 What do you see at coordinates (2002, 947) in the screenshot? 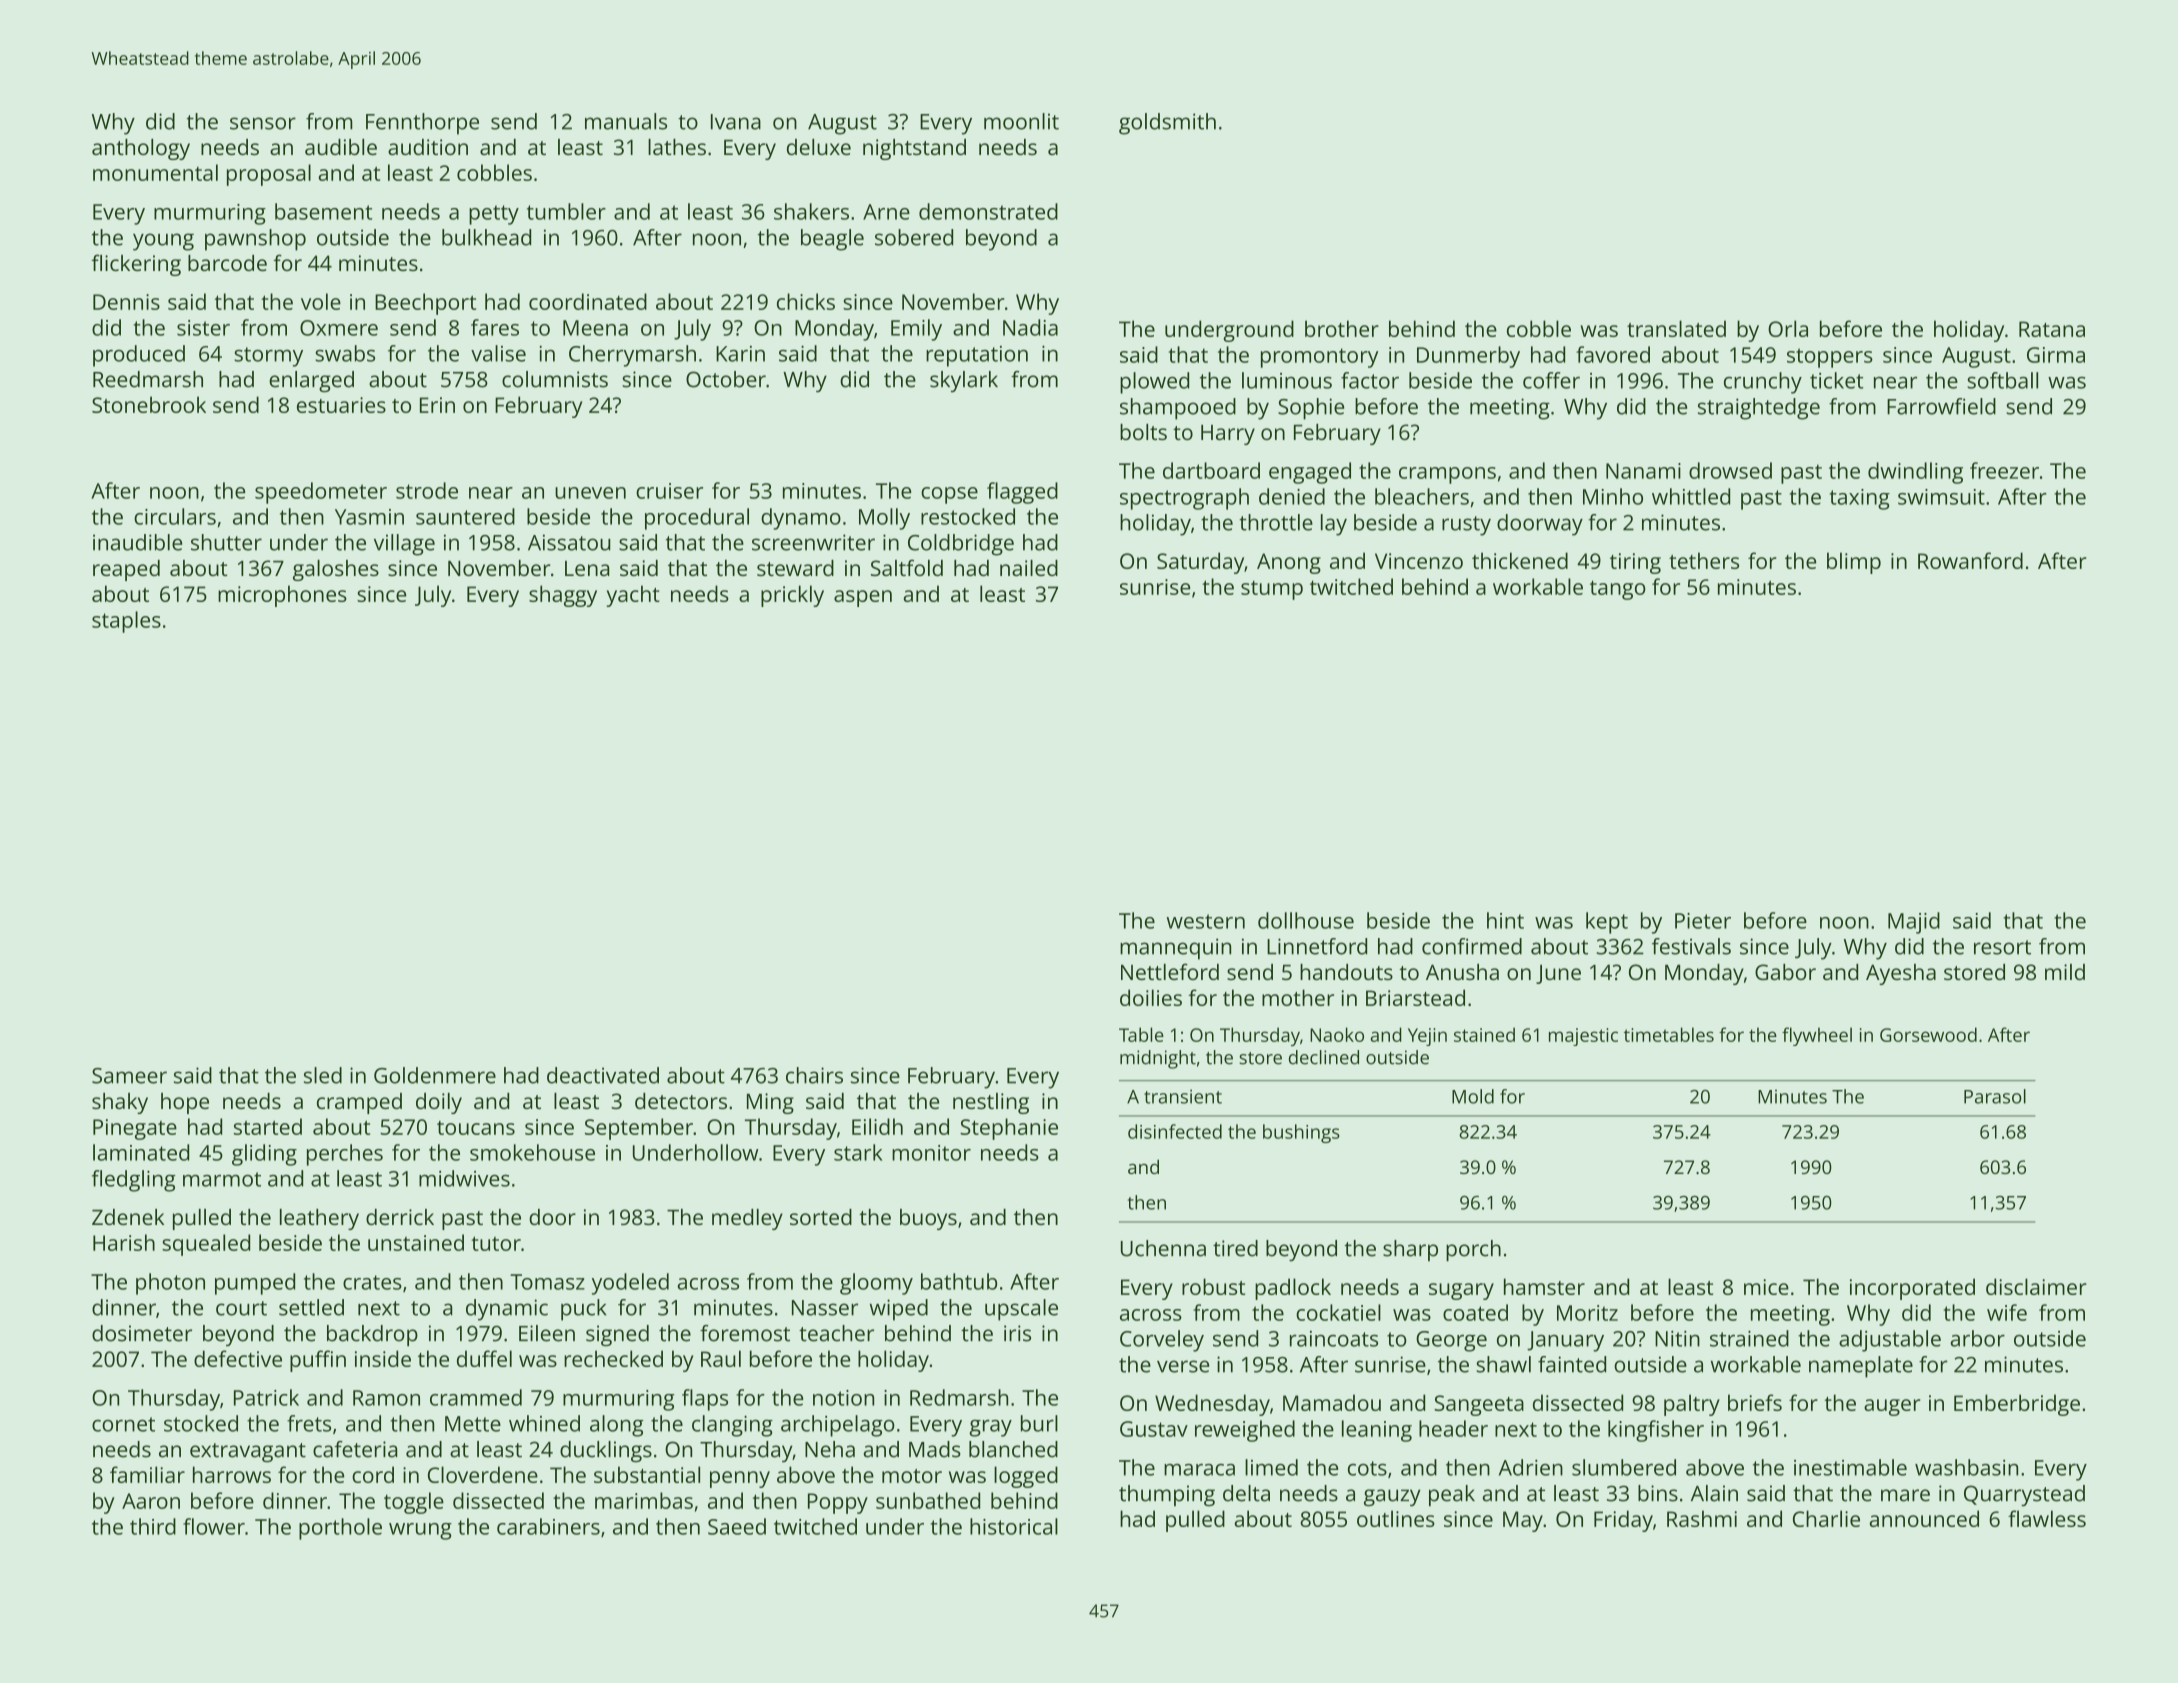
I see `resort` at bounding box center [2002, 947].
